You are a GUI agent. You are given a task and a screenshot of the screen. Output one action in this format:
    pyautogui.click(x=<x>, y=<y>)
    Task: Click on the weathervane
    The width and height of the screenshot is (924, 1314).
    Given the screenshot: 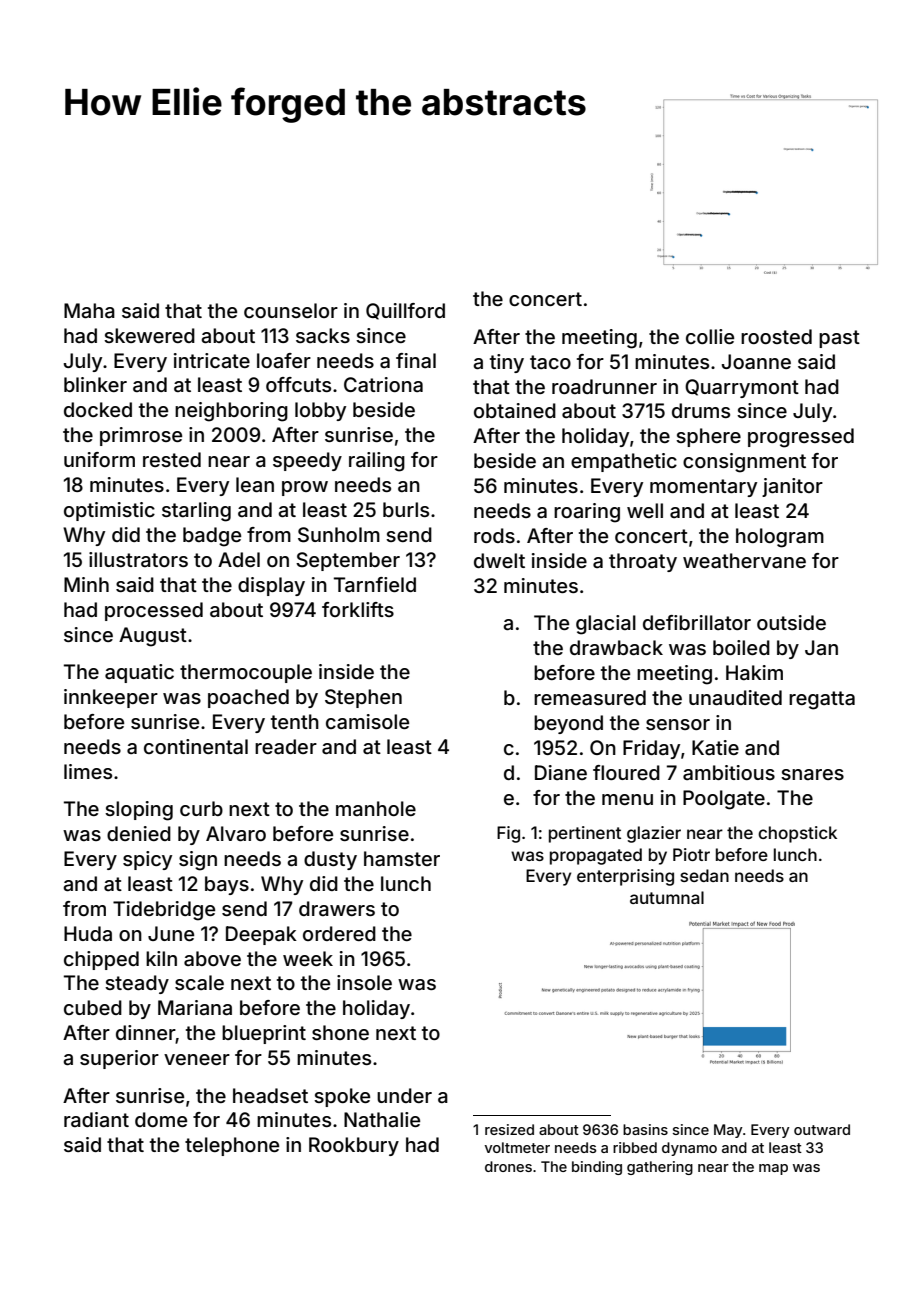 What is the action you would take?
    pyautogui.click(x=744, y=560)
